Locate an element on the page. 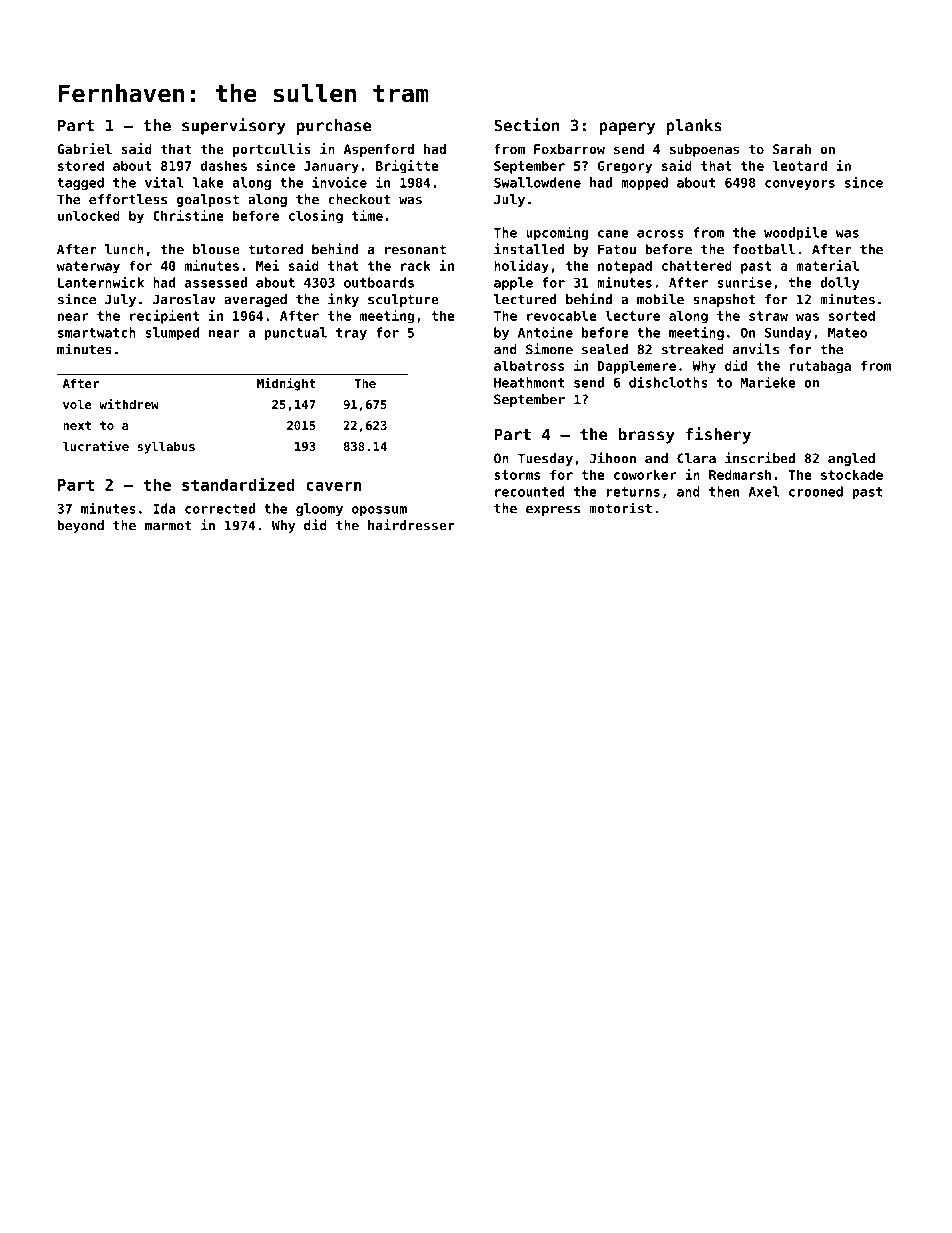 The width and height of the page is (952, 1233). Midnight is located at coordinates (286, 384).
